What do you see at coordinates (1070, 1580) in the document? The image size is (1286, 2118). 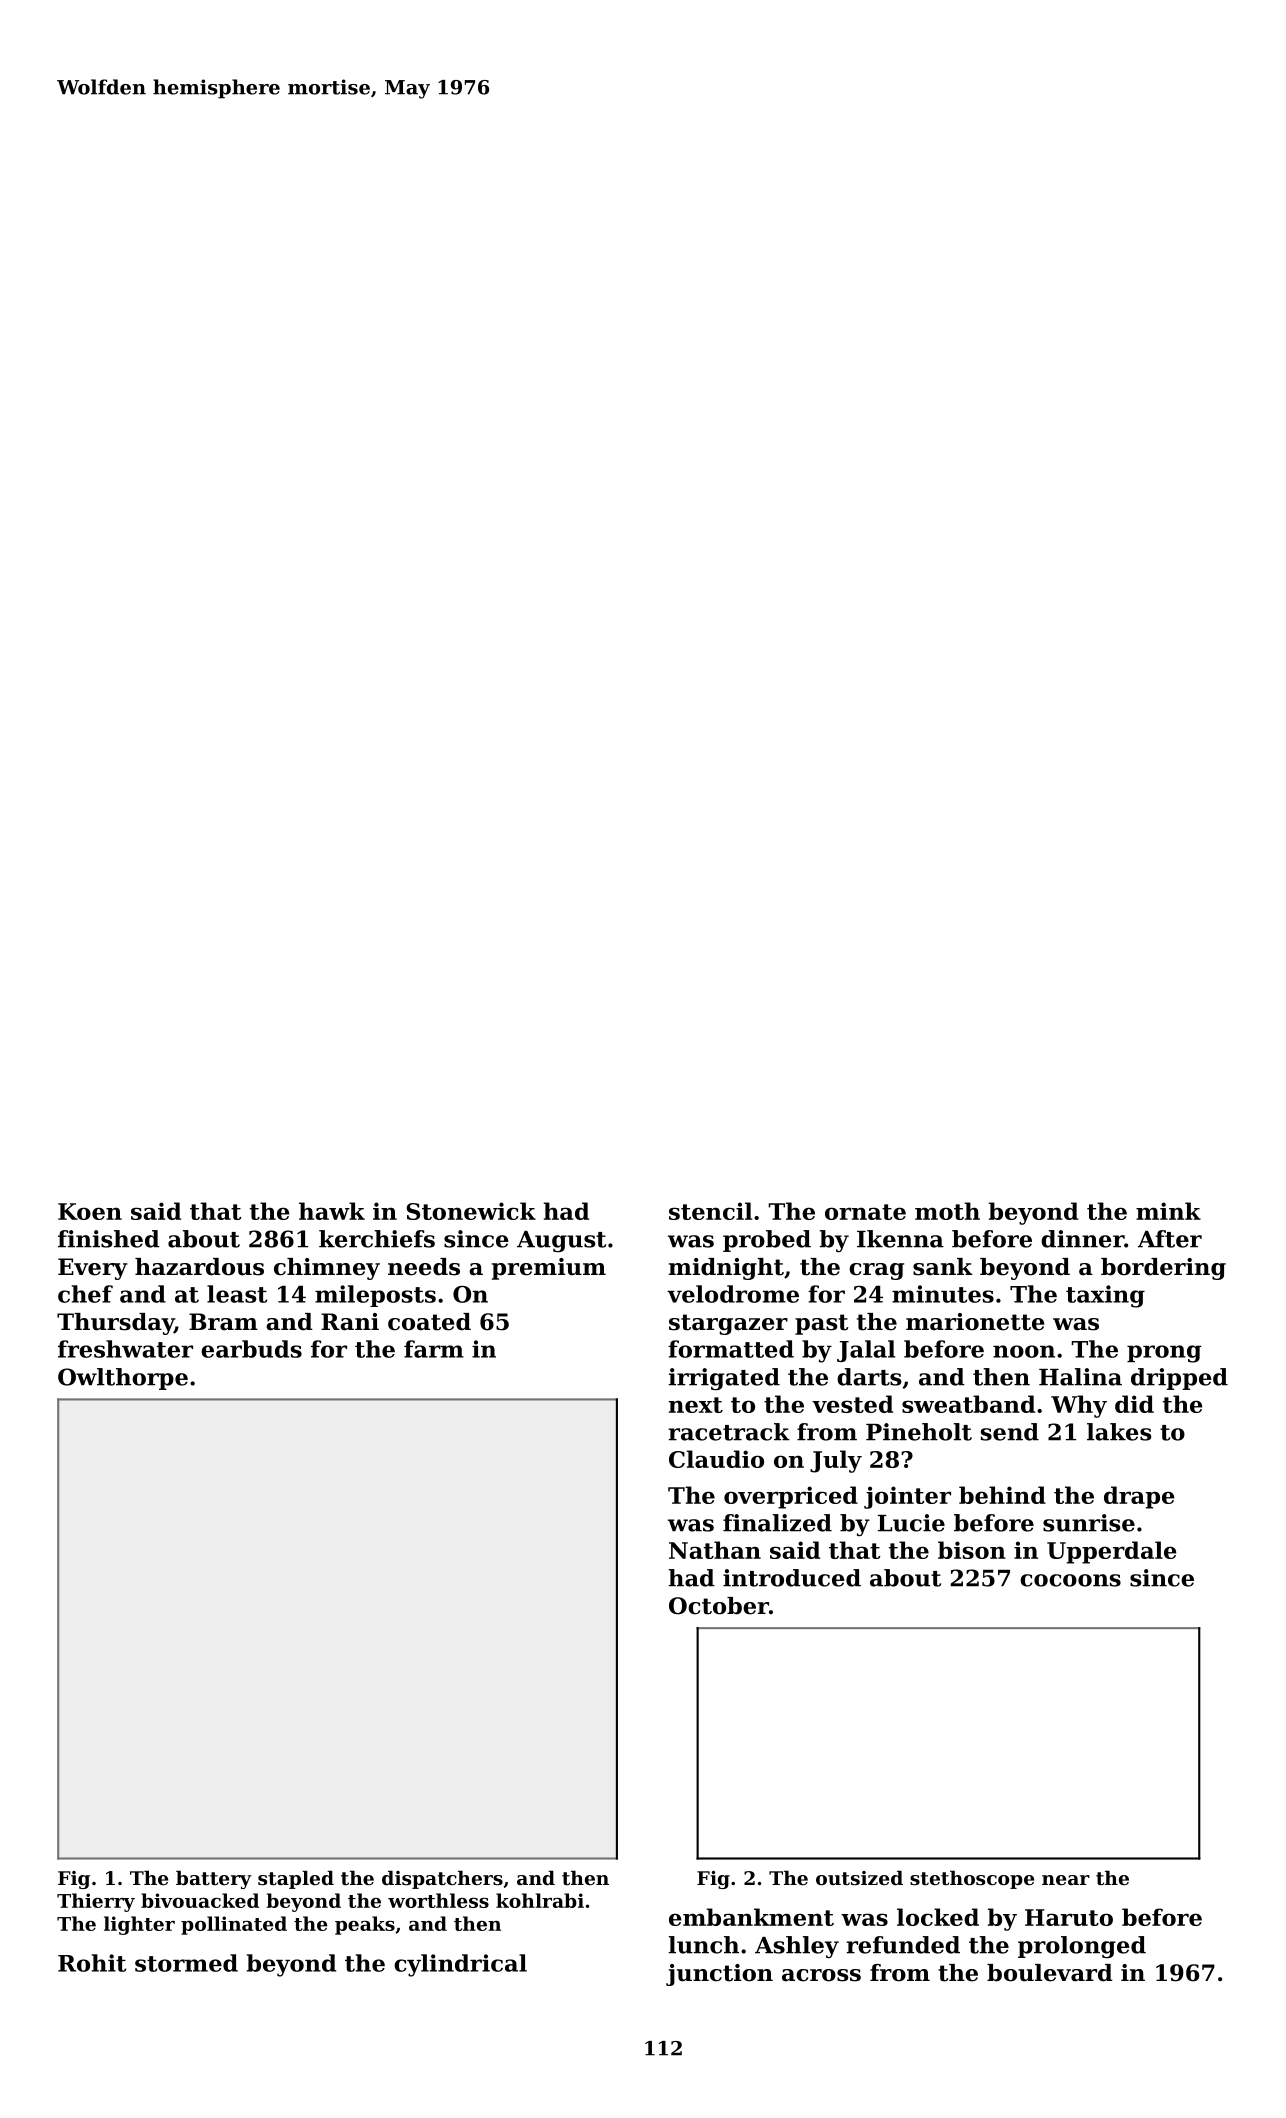 I see `cocoons` at bounding box center [1070, 1580].
